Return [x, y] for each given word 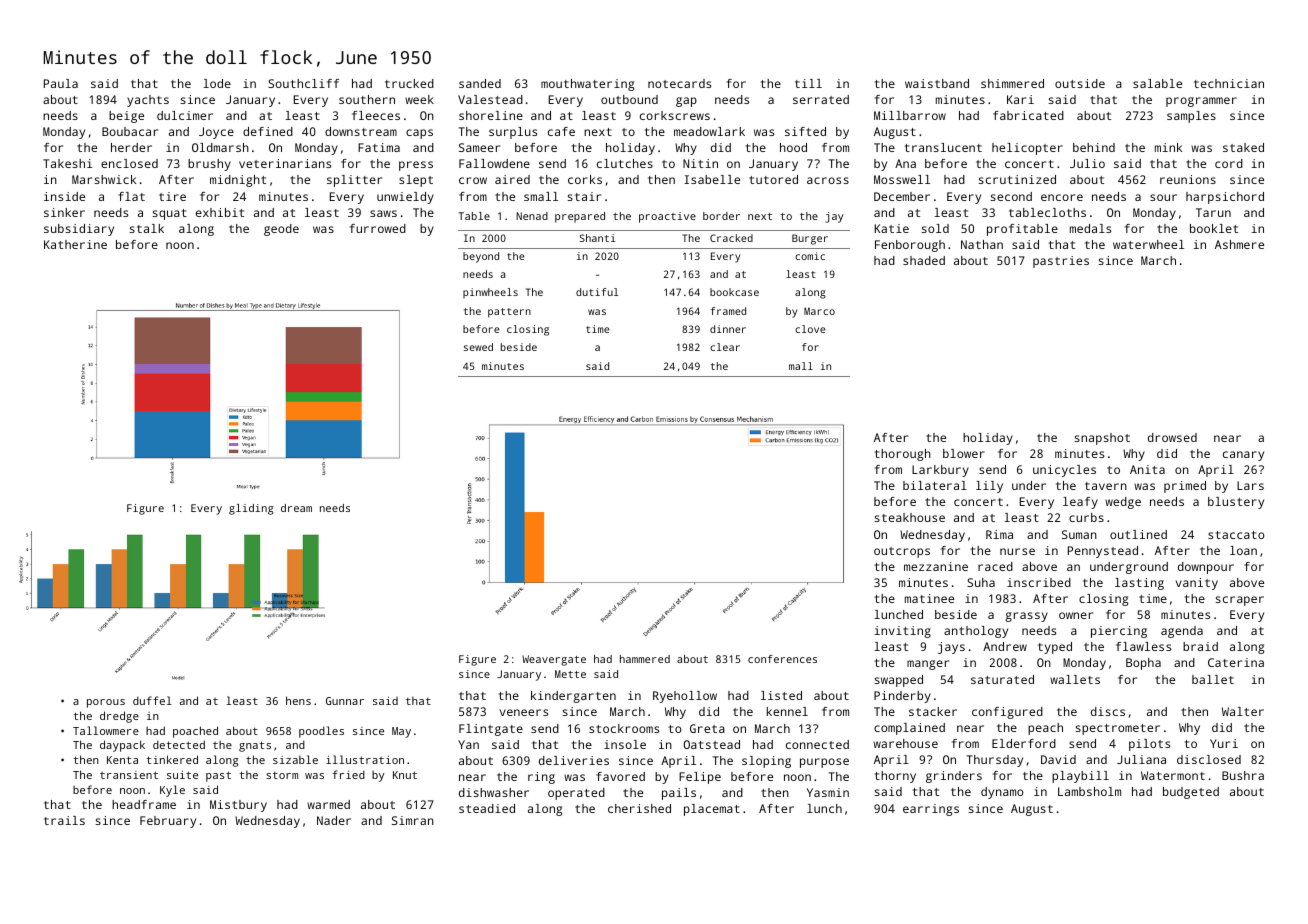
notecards [679, 83]
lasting [1139, 584]
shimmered [1012, 83]
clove [810, 329]
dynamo [1002, 793]
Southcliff [303, 83]
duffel [152, 700]
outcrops [902, 552]
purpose [824, 763]
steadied [487, 808]
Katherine [75, 244]
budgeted [1191, 793]
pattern [509, 313]
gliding [251, 509]
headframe [144, 804]
